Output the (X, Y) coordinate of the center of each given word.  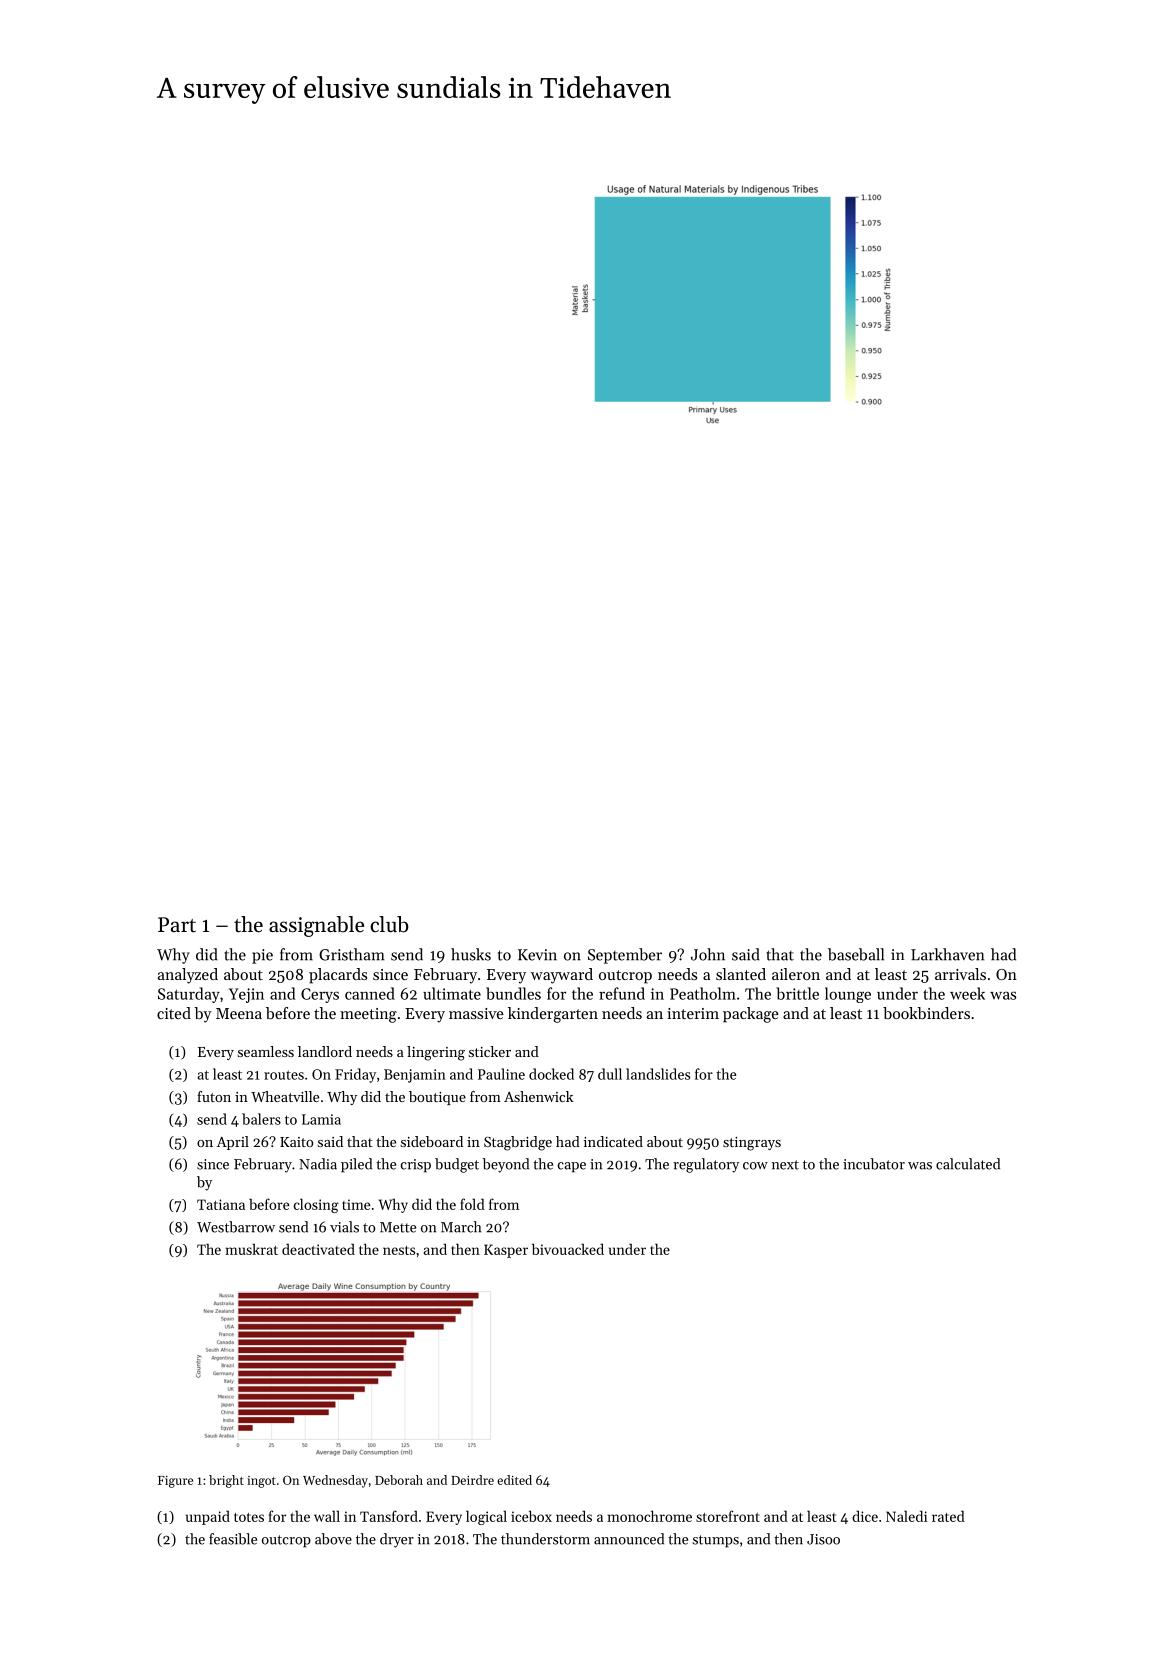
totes (249, 1517)
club (389, 924)
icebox (531, 1516)
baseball (856, 954)
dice (865, 1516)
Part (177, 925)
